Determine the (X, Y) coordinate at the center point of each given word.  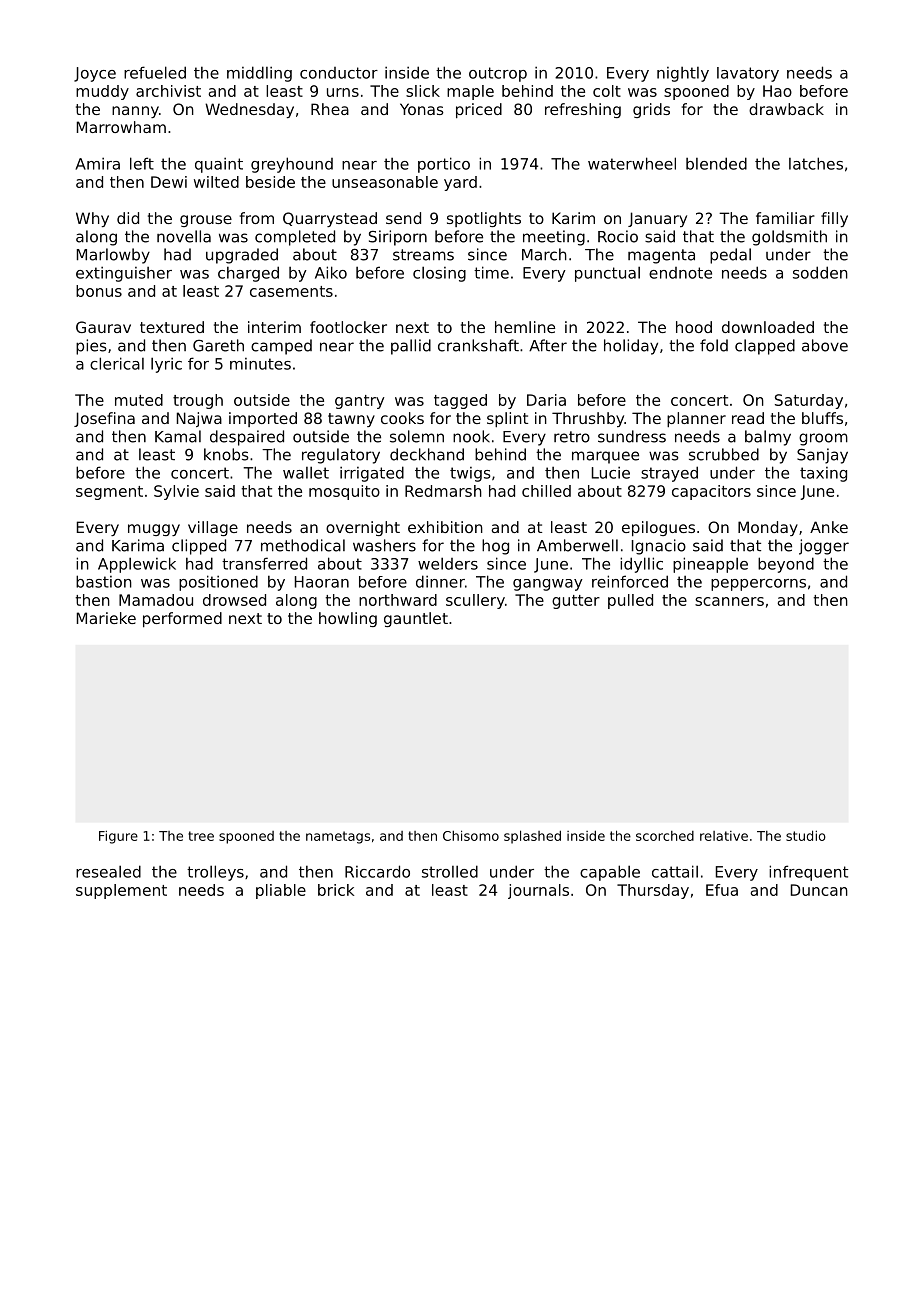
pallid (411, 347)
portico (444, 165)
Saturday (809, 401)
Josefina (104, 419)
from (257, 218)
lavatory (748, 74)
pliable (281, 891)
